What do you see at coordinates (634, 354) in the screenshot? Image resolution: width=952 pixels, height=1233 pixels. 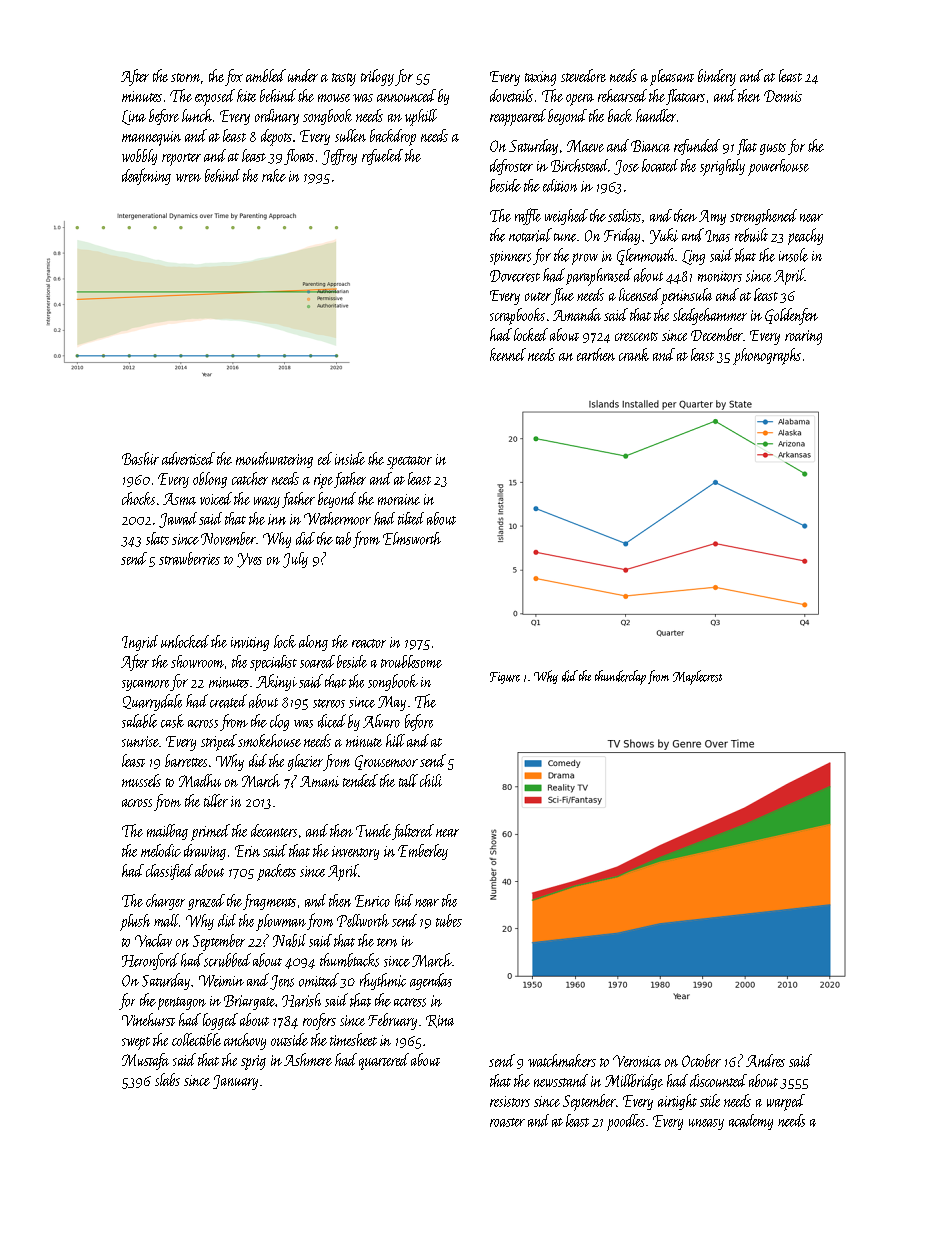 I see `crank` at bounding box center [634, 354].
